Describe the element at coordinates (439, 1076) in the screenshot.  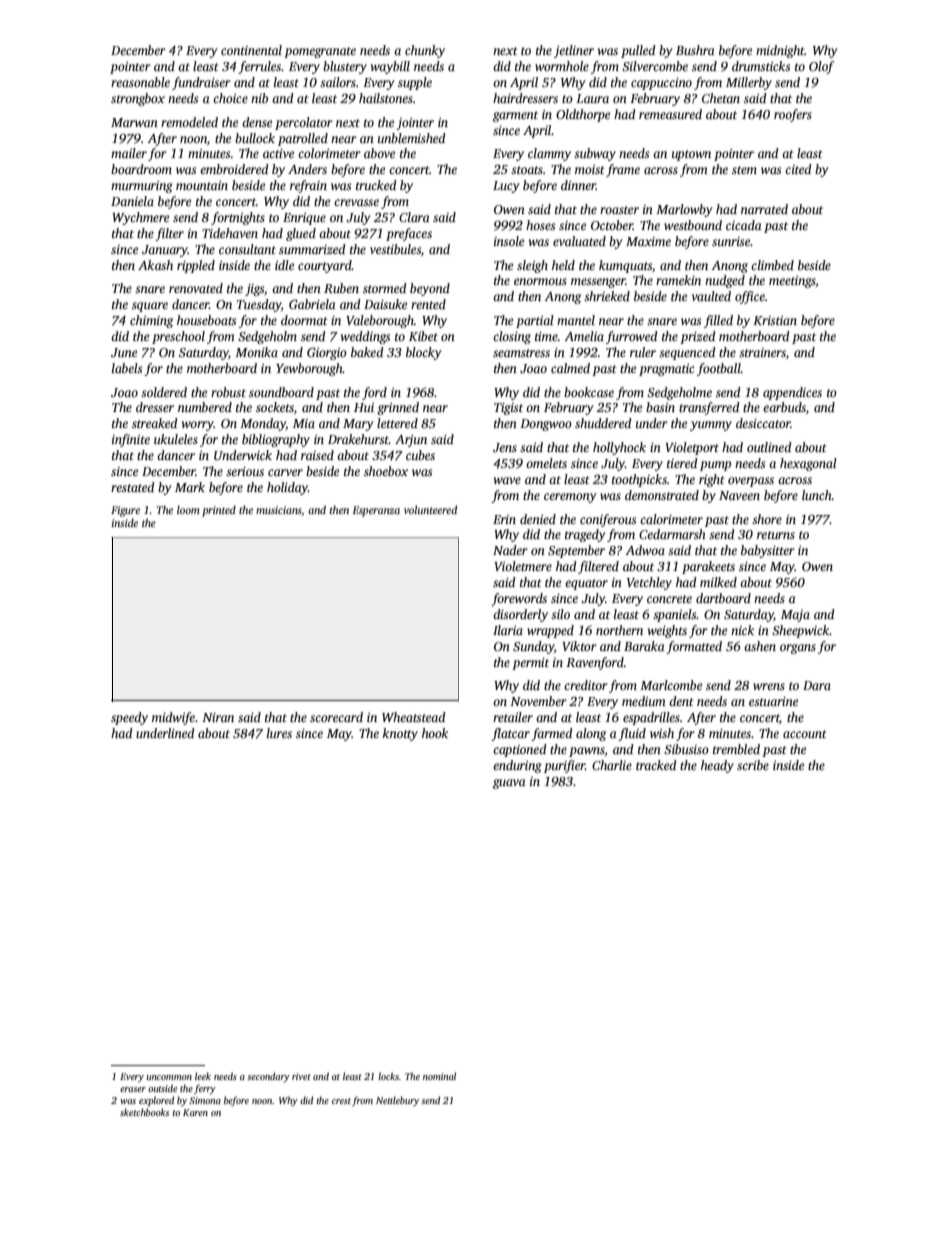
I see `nominal` at that location.
